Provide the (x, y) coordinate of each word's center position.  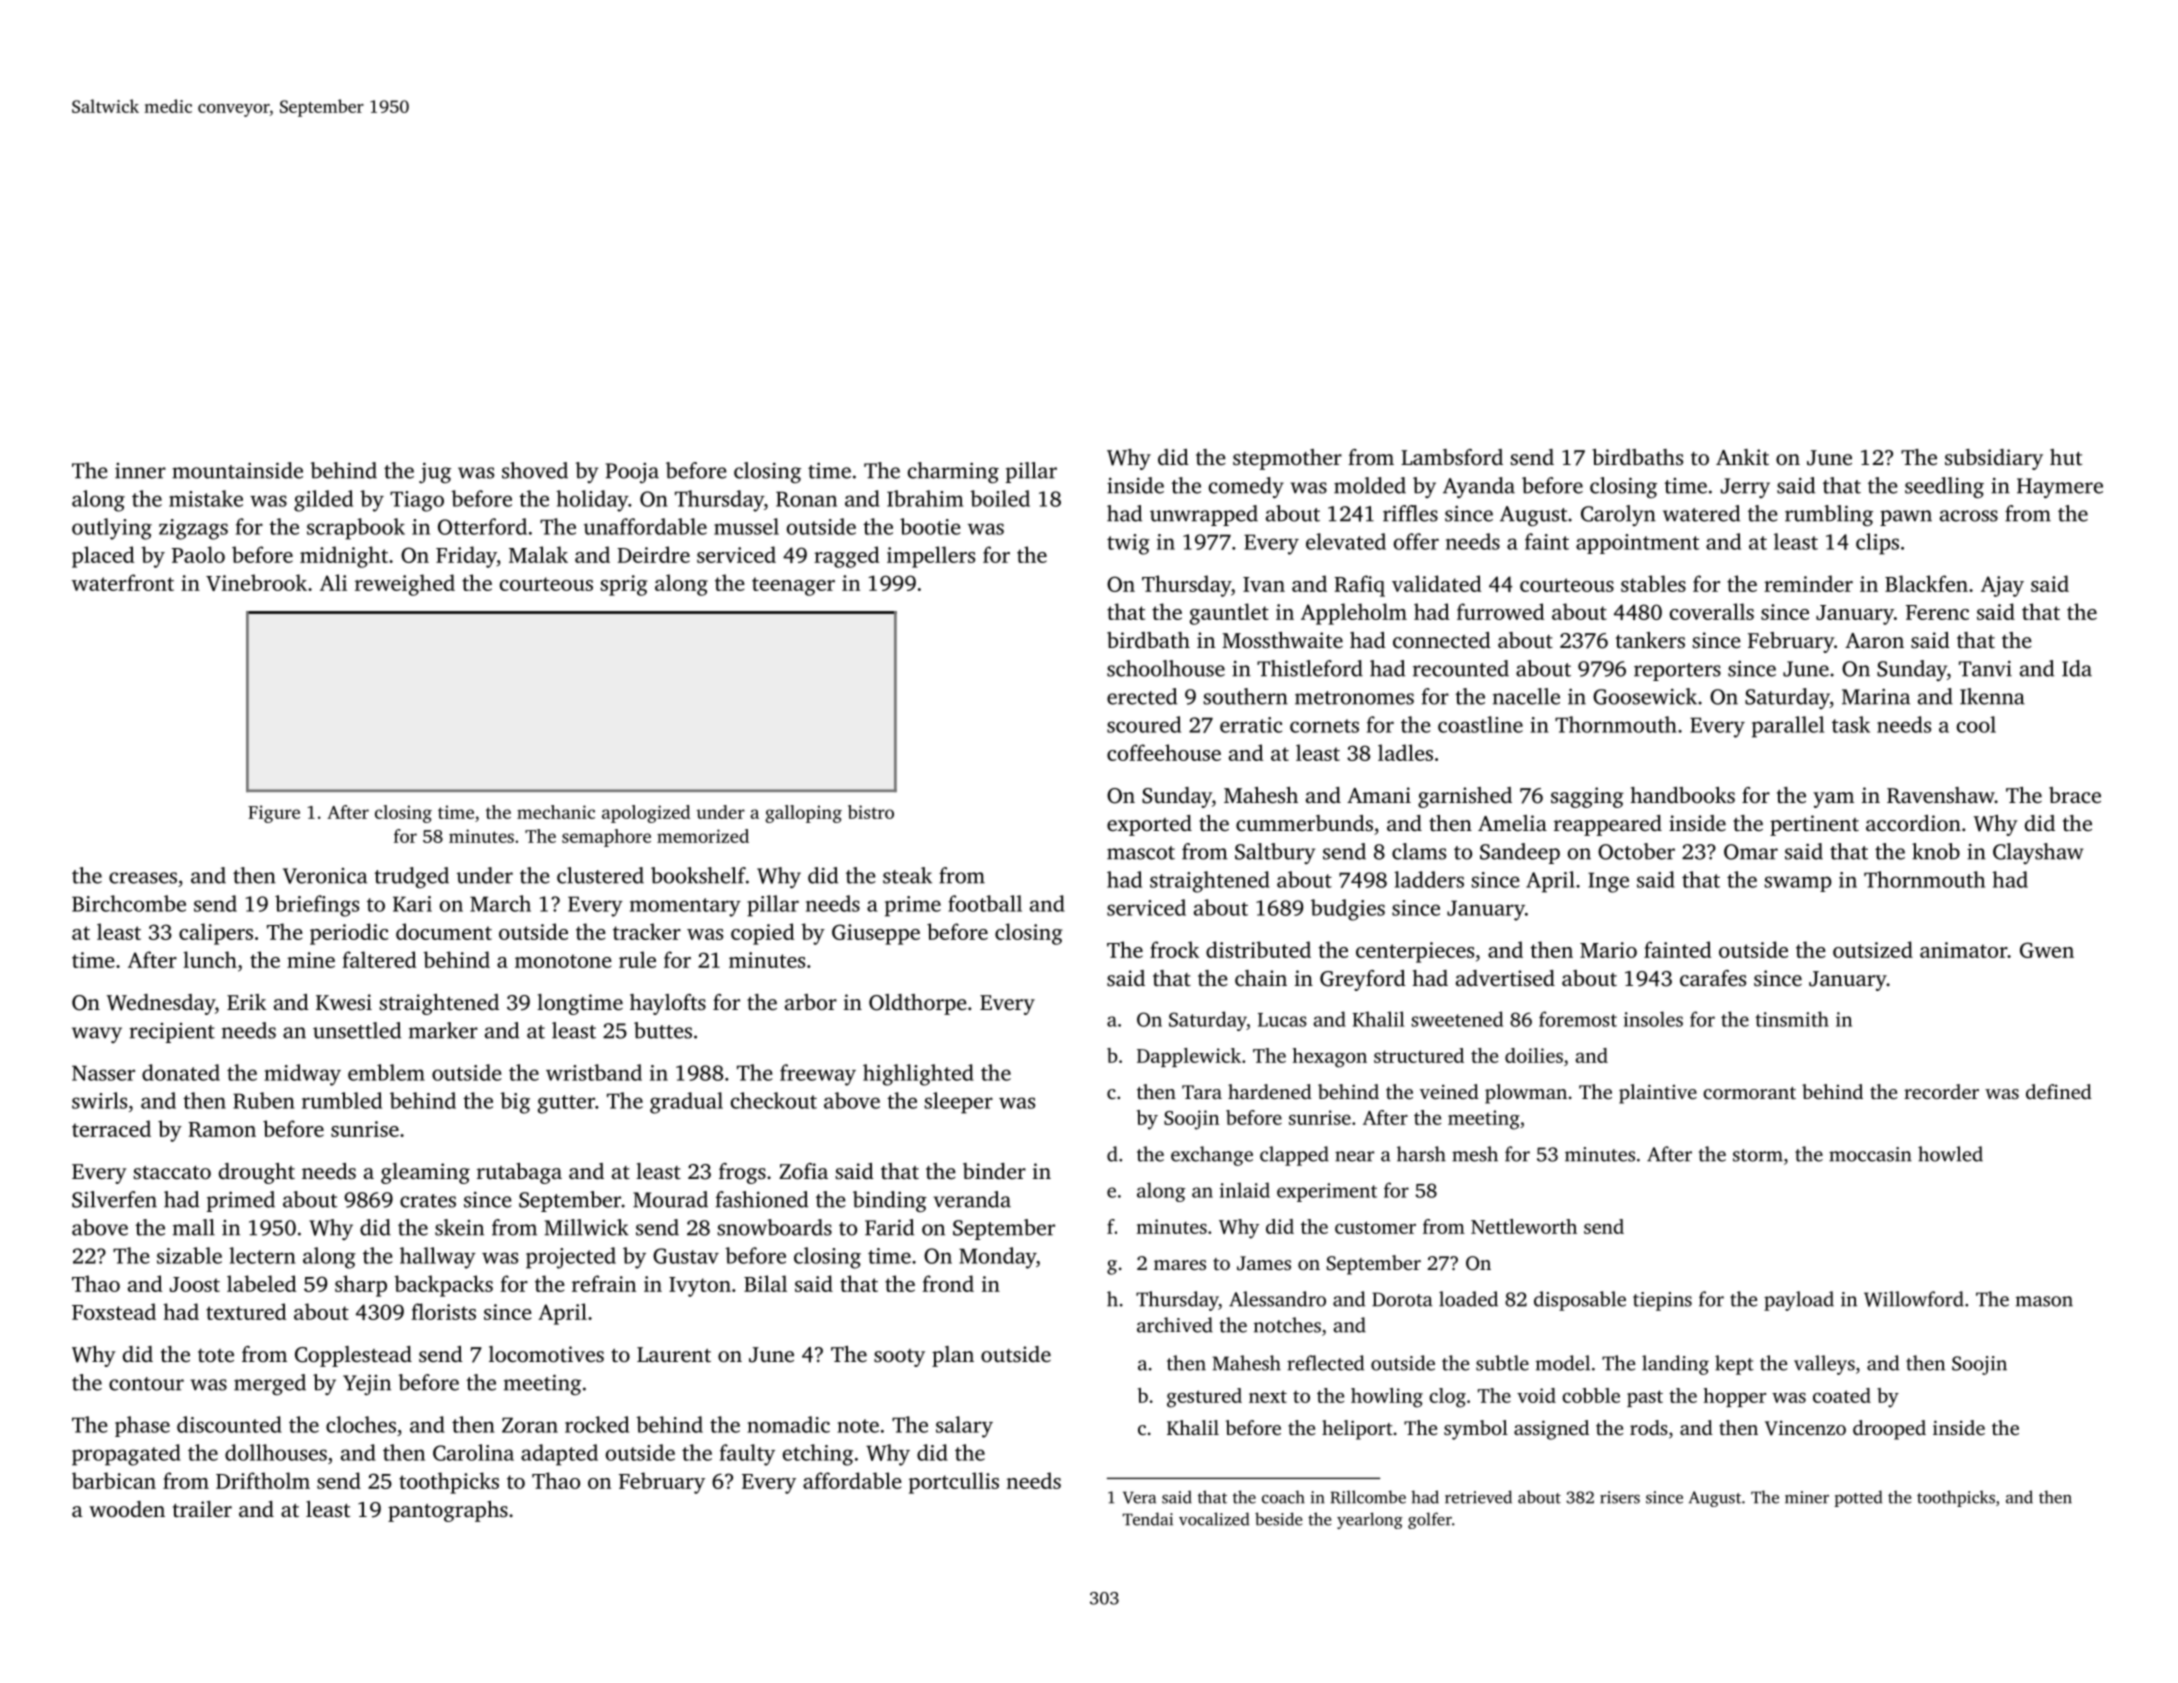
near (1354, 1156)
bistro (871, 812)
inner (140, 471)
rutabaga (519, 1173)
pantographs (448, 1511)
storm (1758, 1155)
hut (2066, 457)
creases (143, 878)
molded (1370, 485)
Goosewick (1645, 696)
